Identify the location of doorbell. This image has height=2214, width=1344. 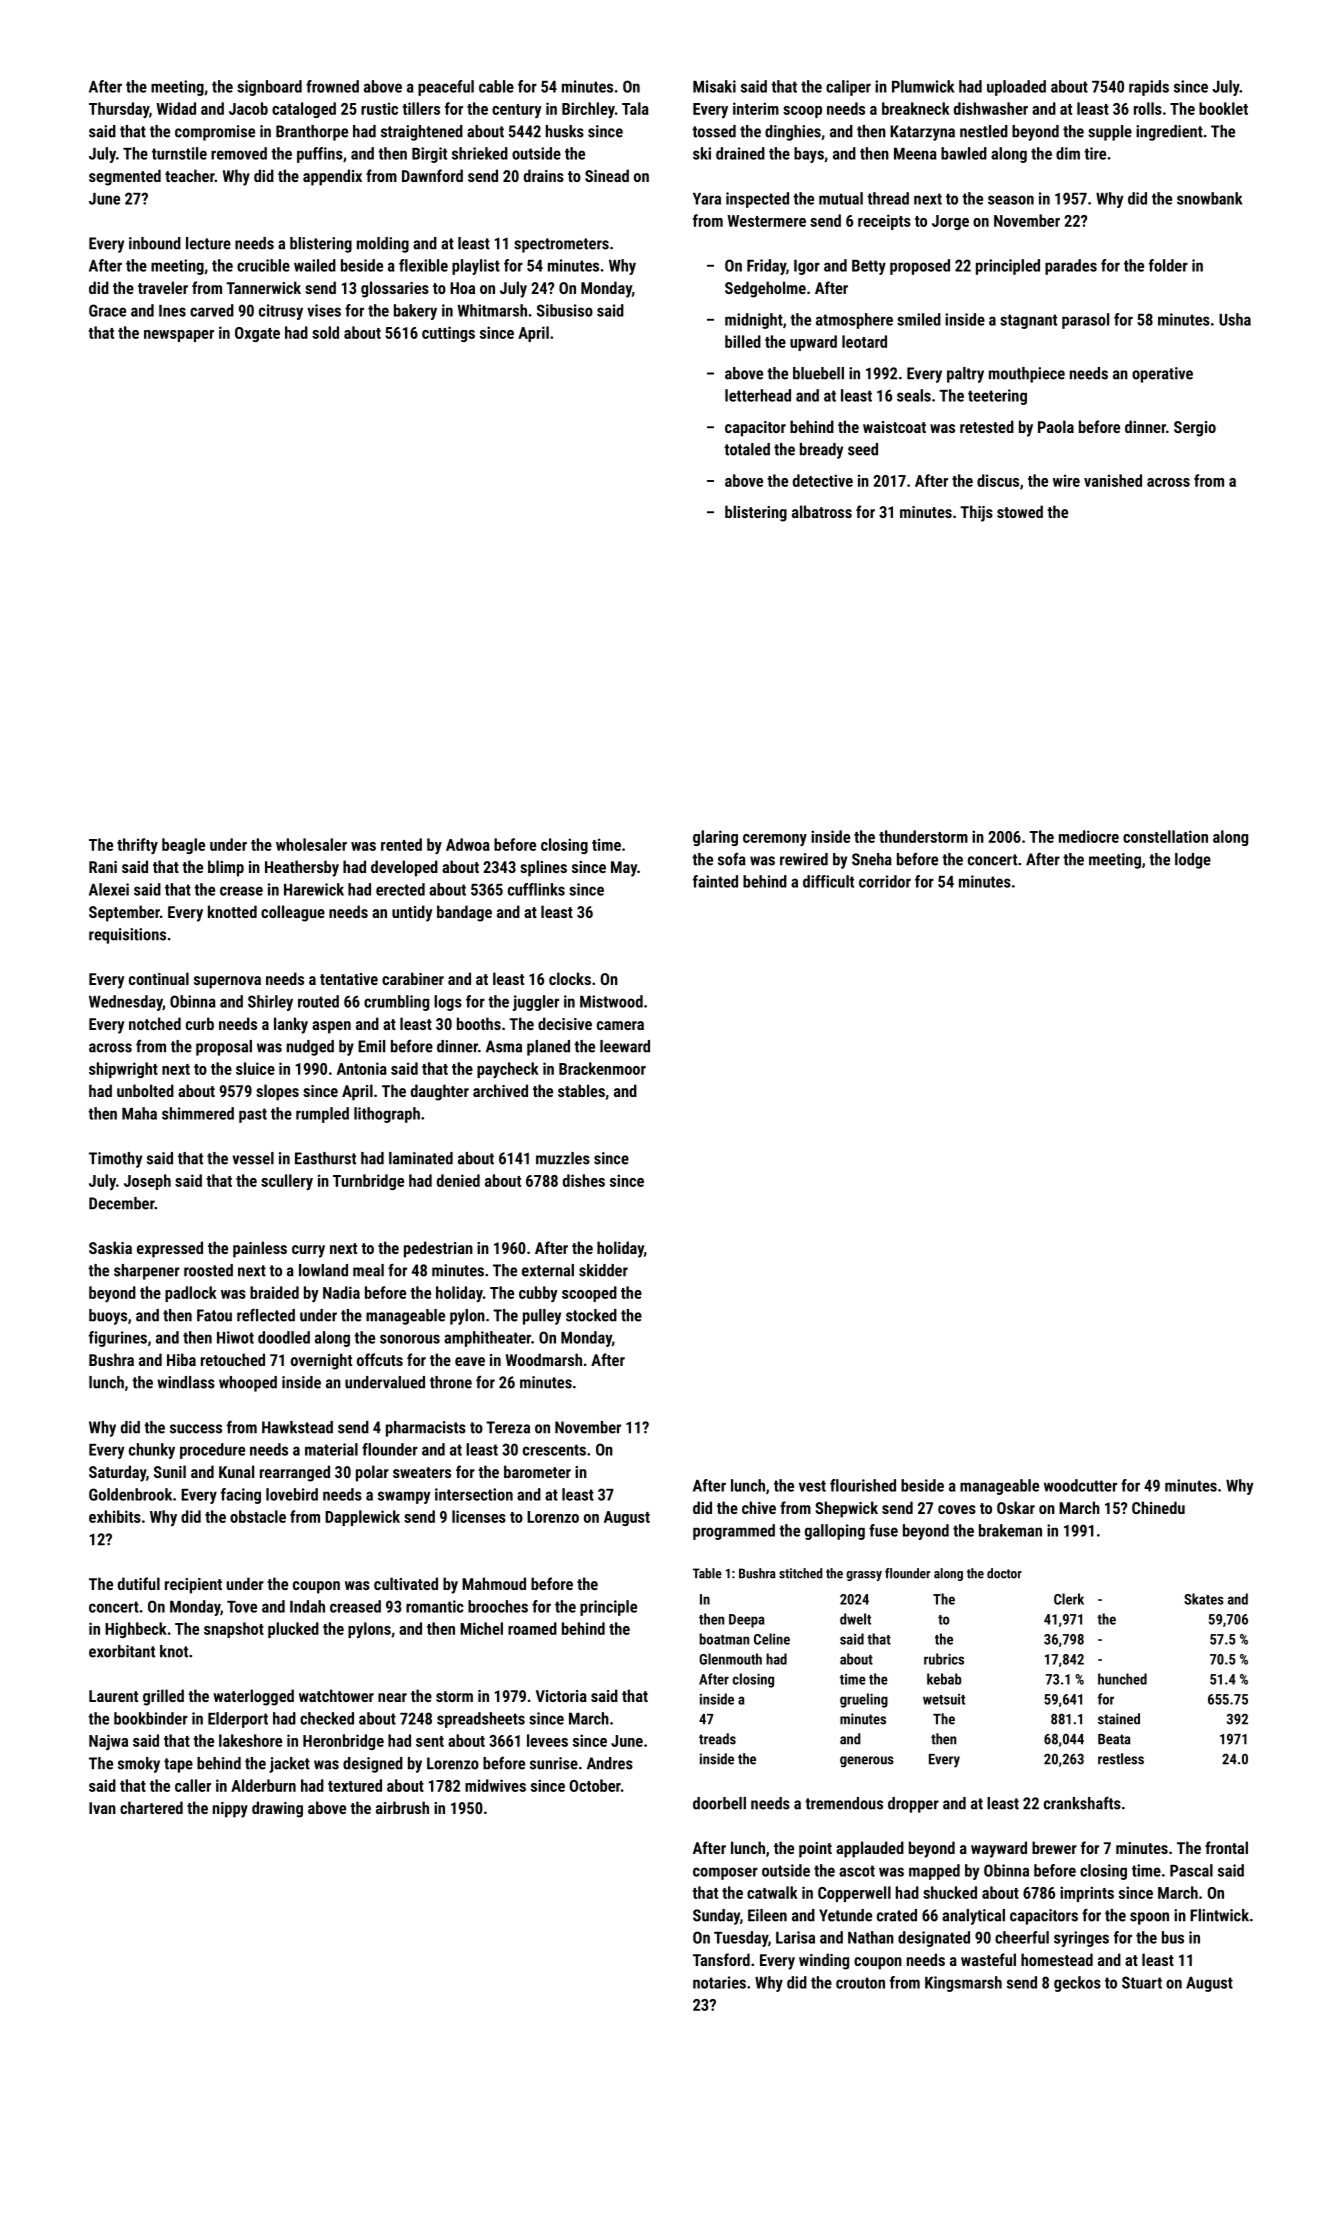
(719, 1803).
